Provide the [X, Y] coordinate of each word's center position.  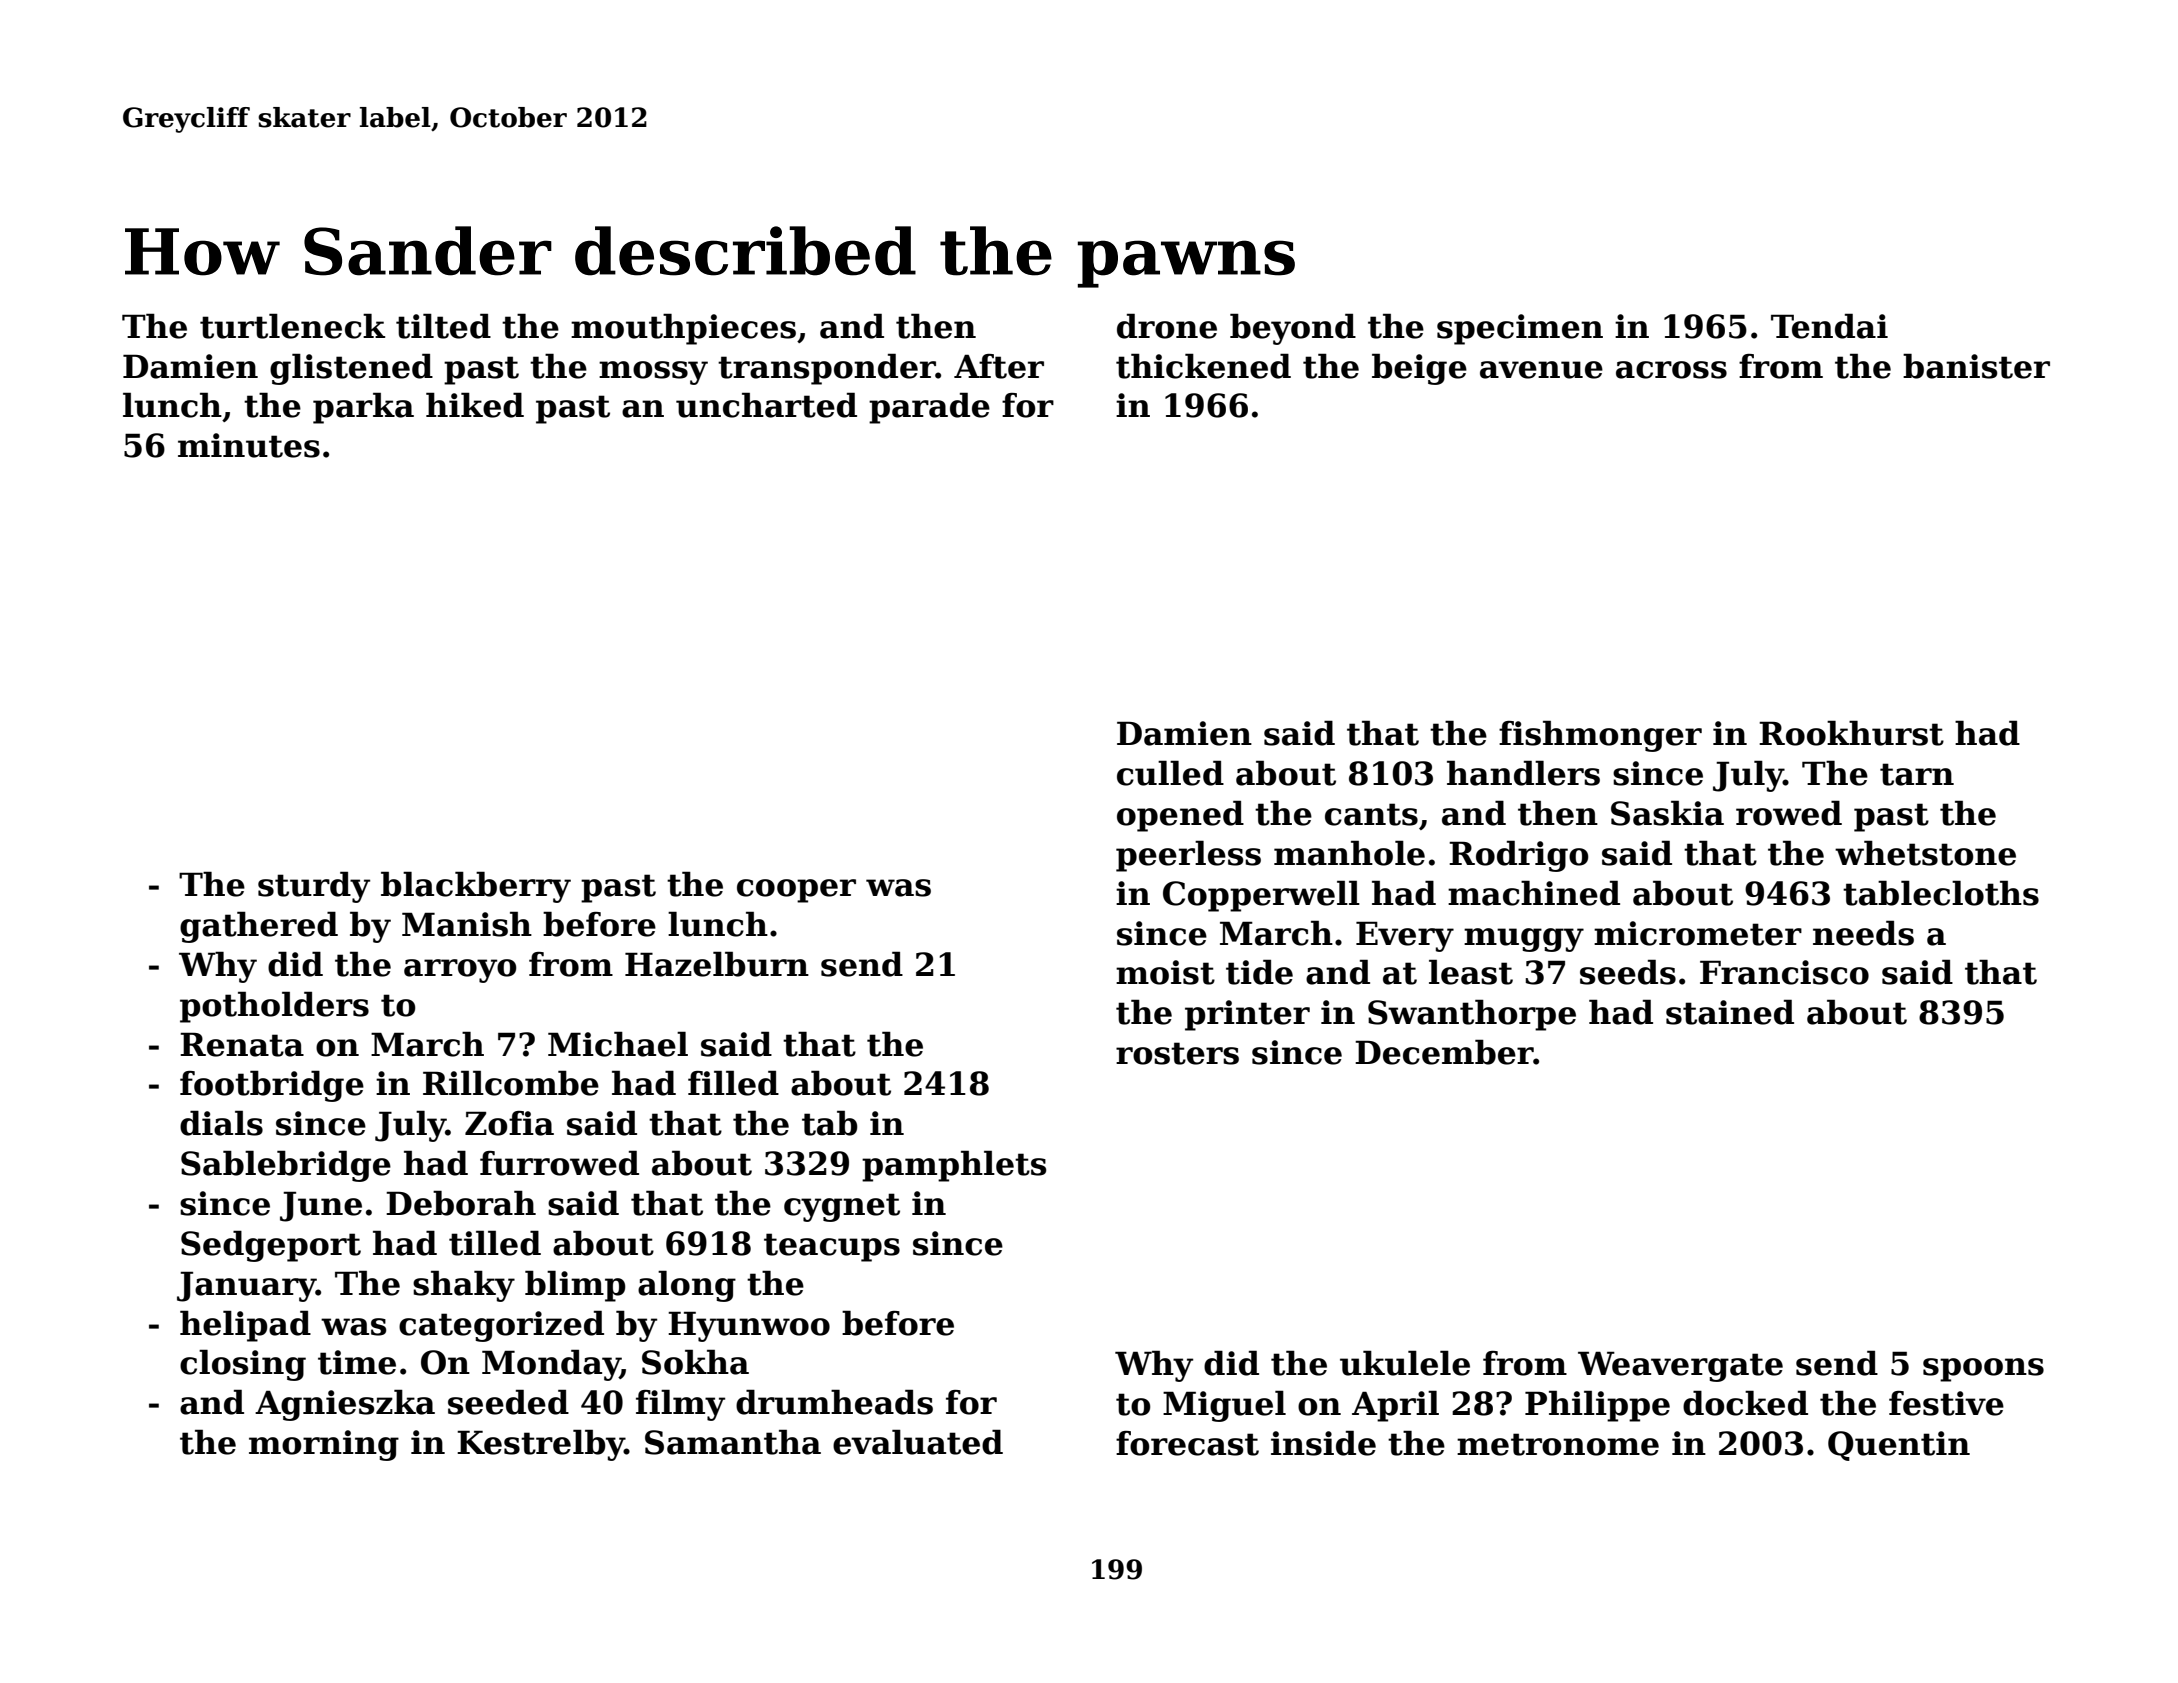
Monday [551, 1365]
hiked [475, 405]
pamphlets [954, 1166]
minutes [249, 445]
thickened [1203, 366]
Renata [242, 1044]
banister [1976, 366]
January [246, 1286]
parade [929, 408]
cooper [796, 891]
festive [1946, 1403]
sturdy [314, 887]
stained [1730, 1012]
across [1671, 370]
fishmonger [1600, 736]
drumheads [834, 1402]
